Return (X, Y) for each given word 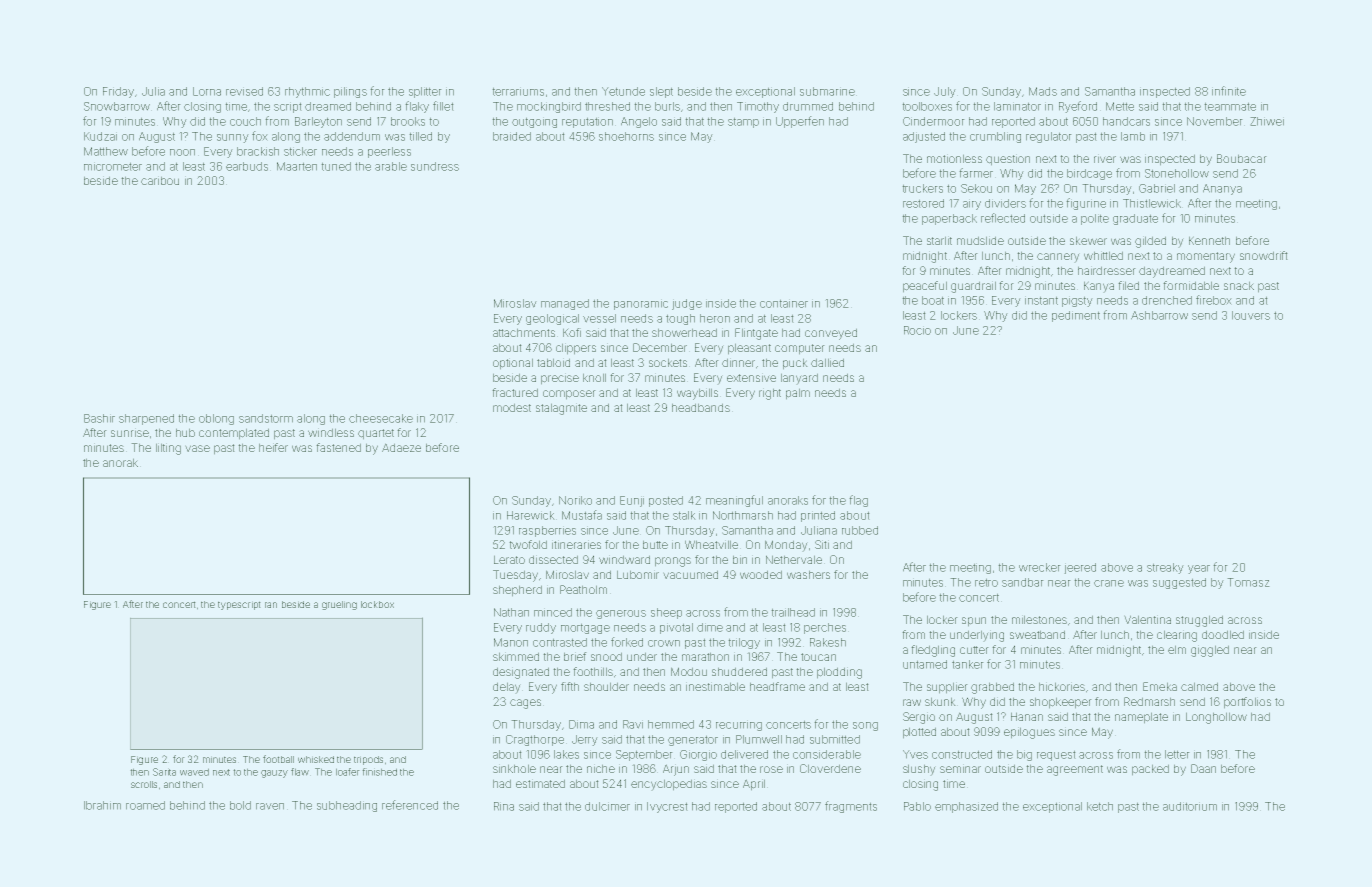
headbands (701, 407)
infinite (1229, 91)
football (278, 759)
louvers (1251, 315)
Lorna (207, 91)
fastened (338, 447)
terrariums (518, 91)
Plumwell (759, 739)
